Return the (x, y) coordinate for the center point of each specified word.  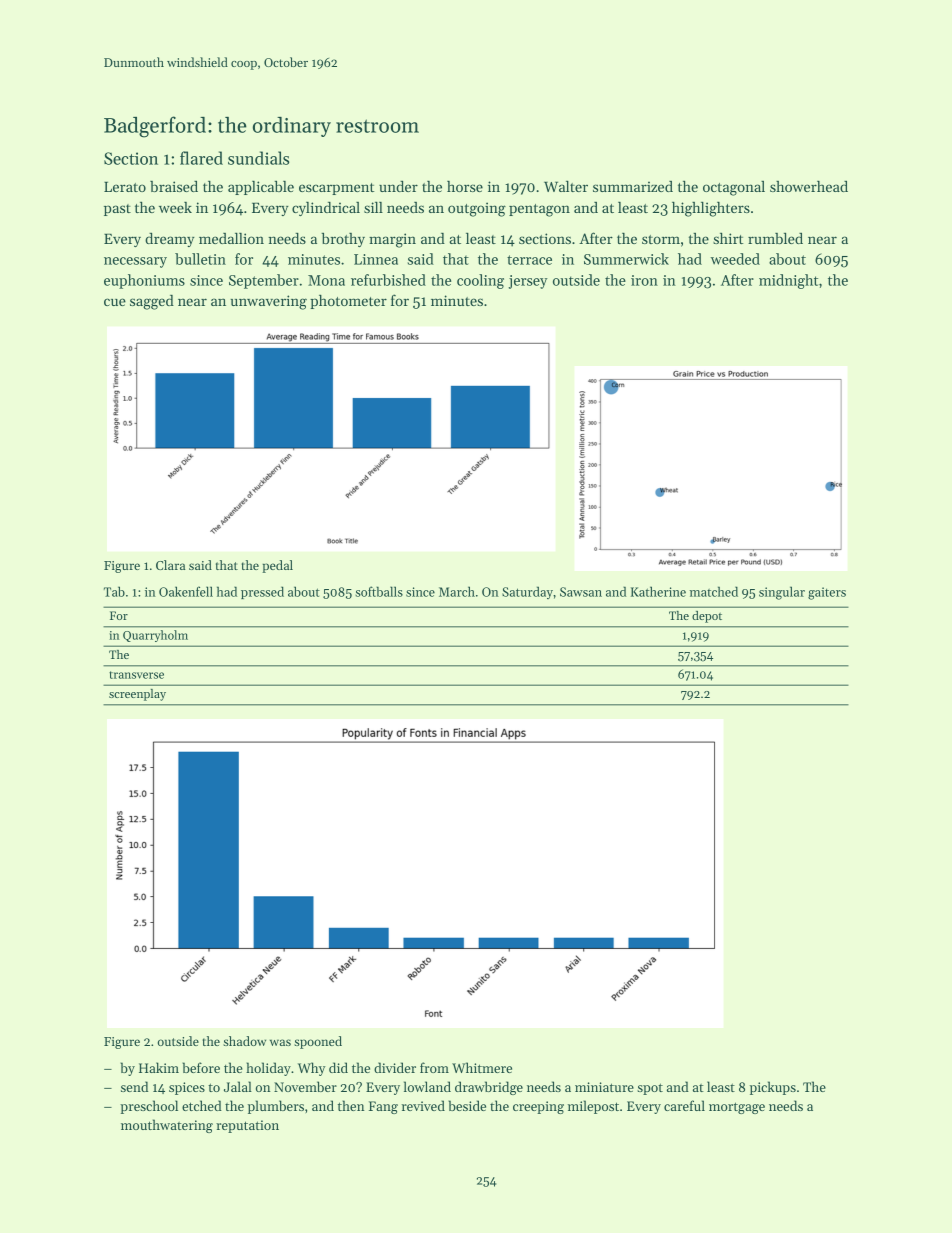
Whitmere (482, 1067)
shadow (244, 1041)
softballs (379, 591)
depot (707, 617)
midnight (788, 281)
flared (201, 158)
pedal (277, 566)
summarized (633, 186)
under (398, 186)
